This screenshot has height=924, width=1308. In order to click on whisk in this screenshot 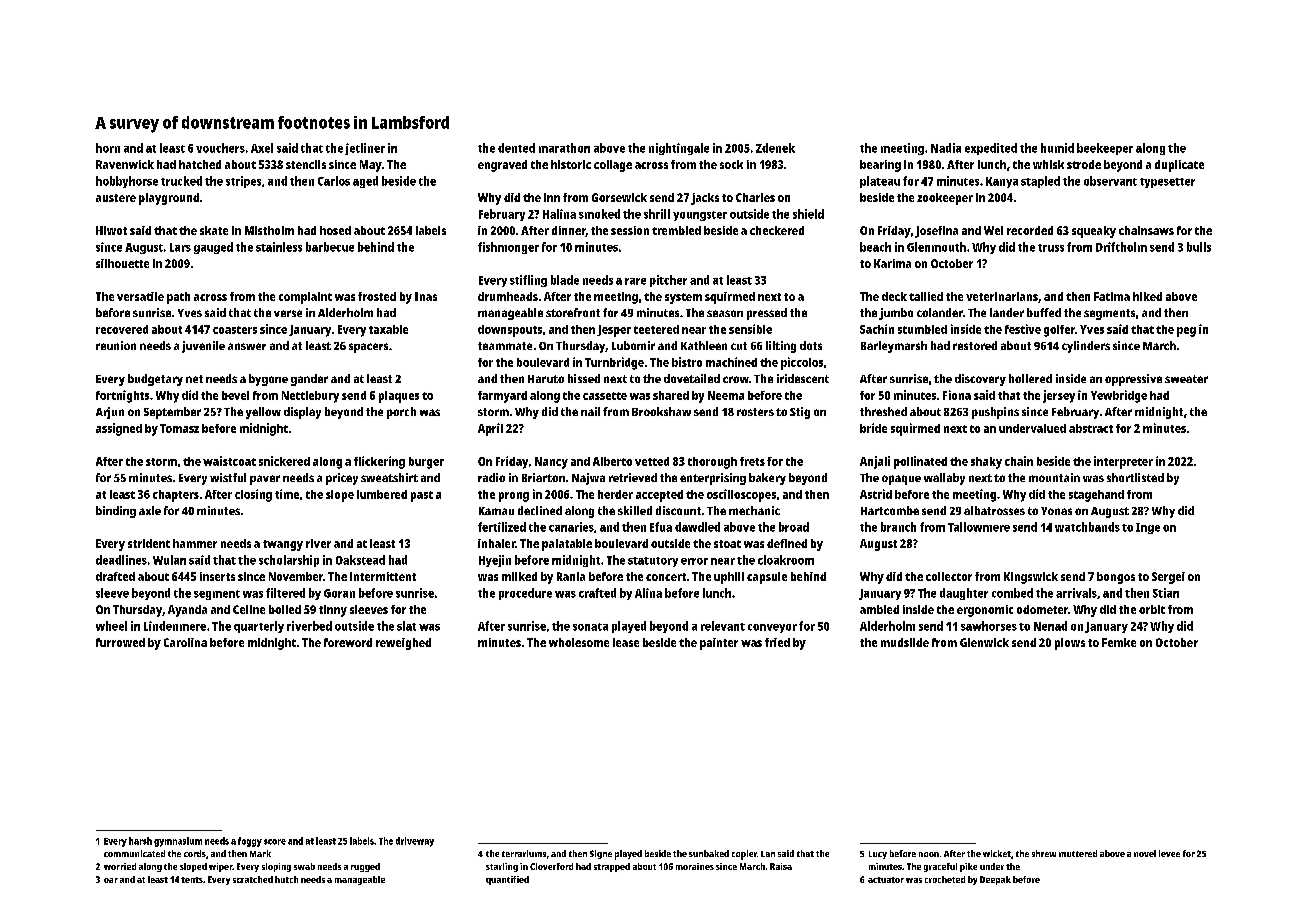, I will do `click(1048, 164)`.
